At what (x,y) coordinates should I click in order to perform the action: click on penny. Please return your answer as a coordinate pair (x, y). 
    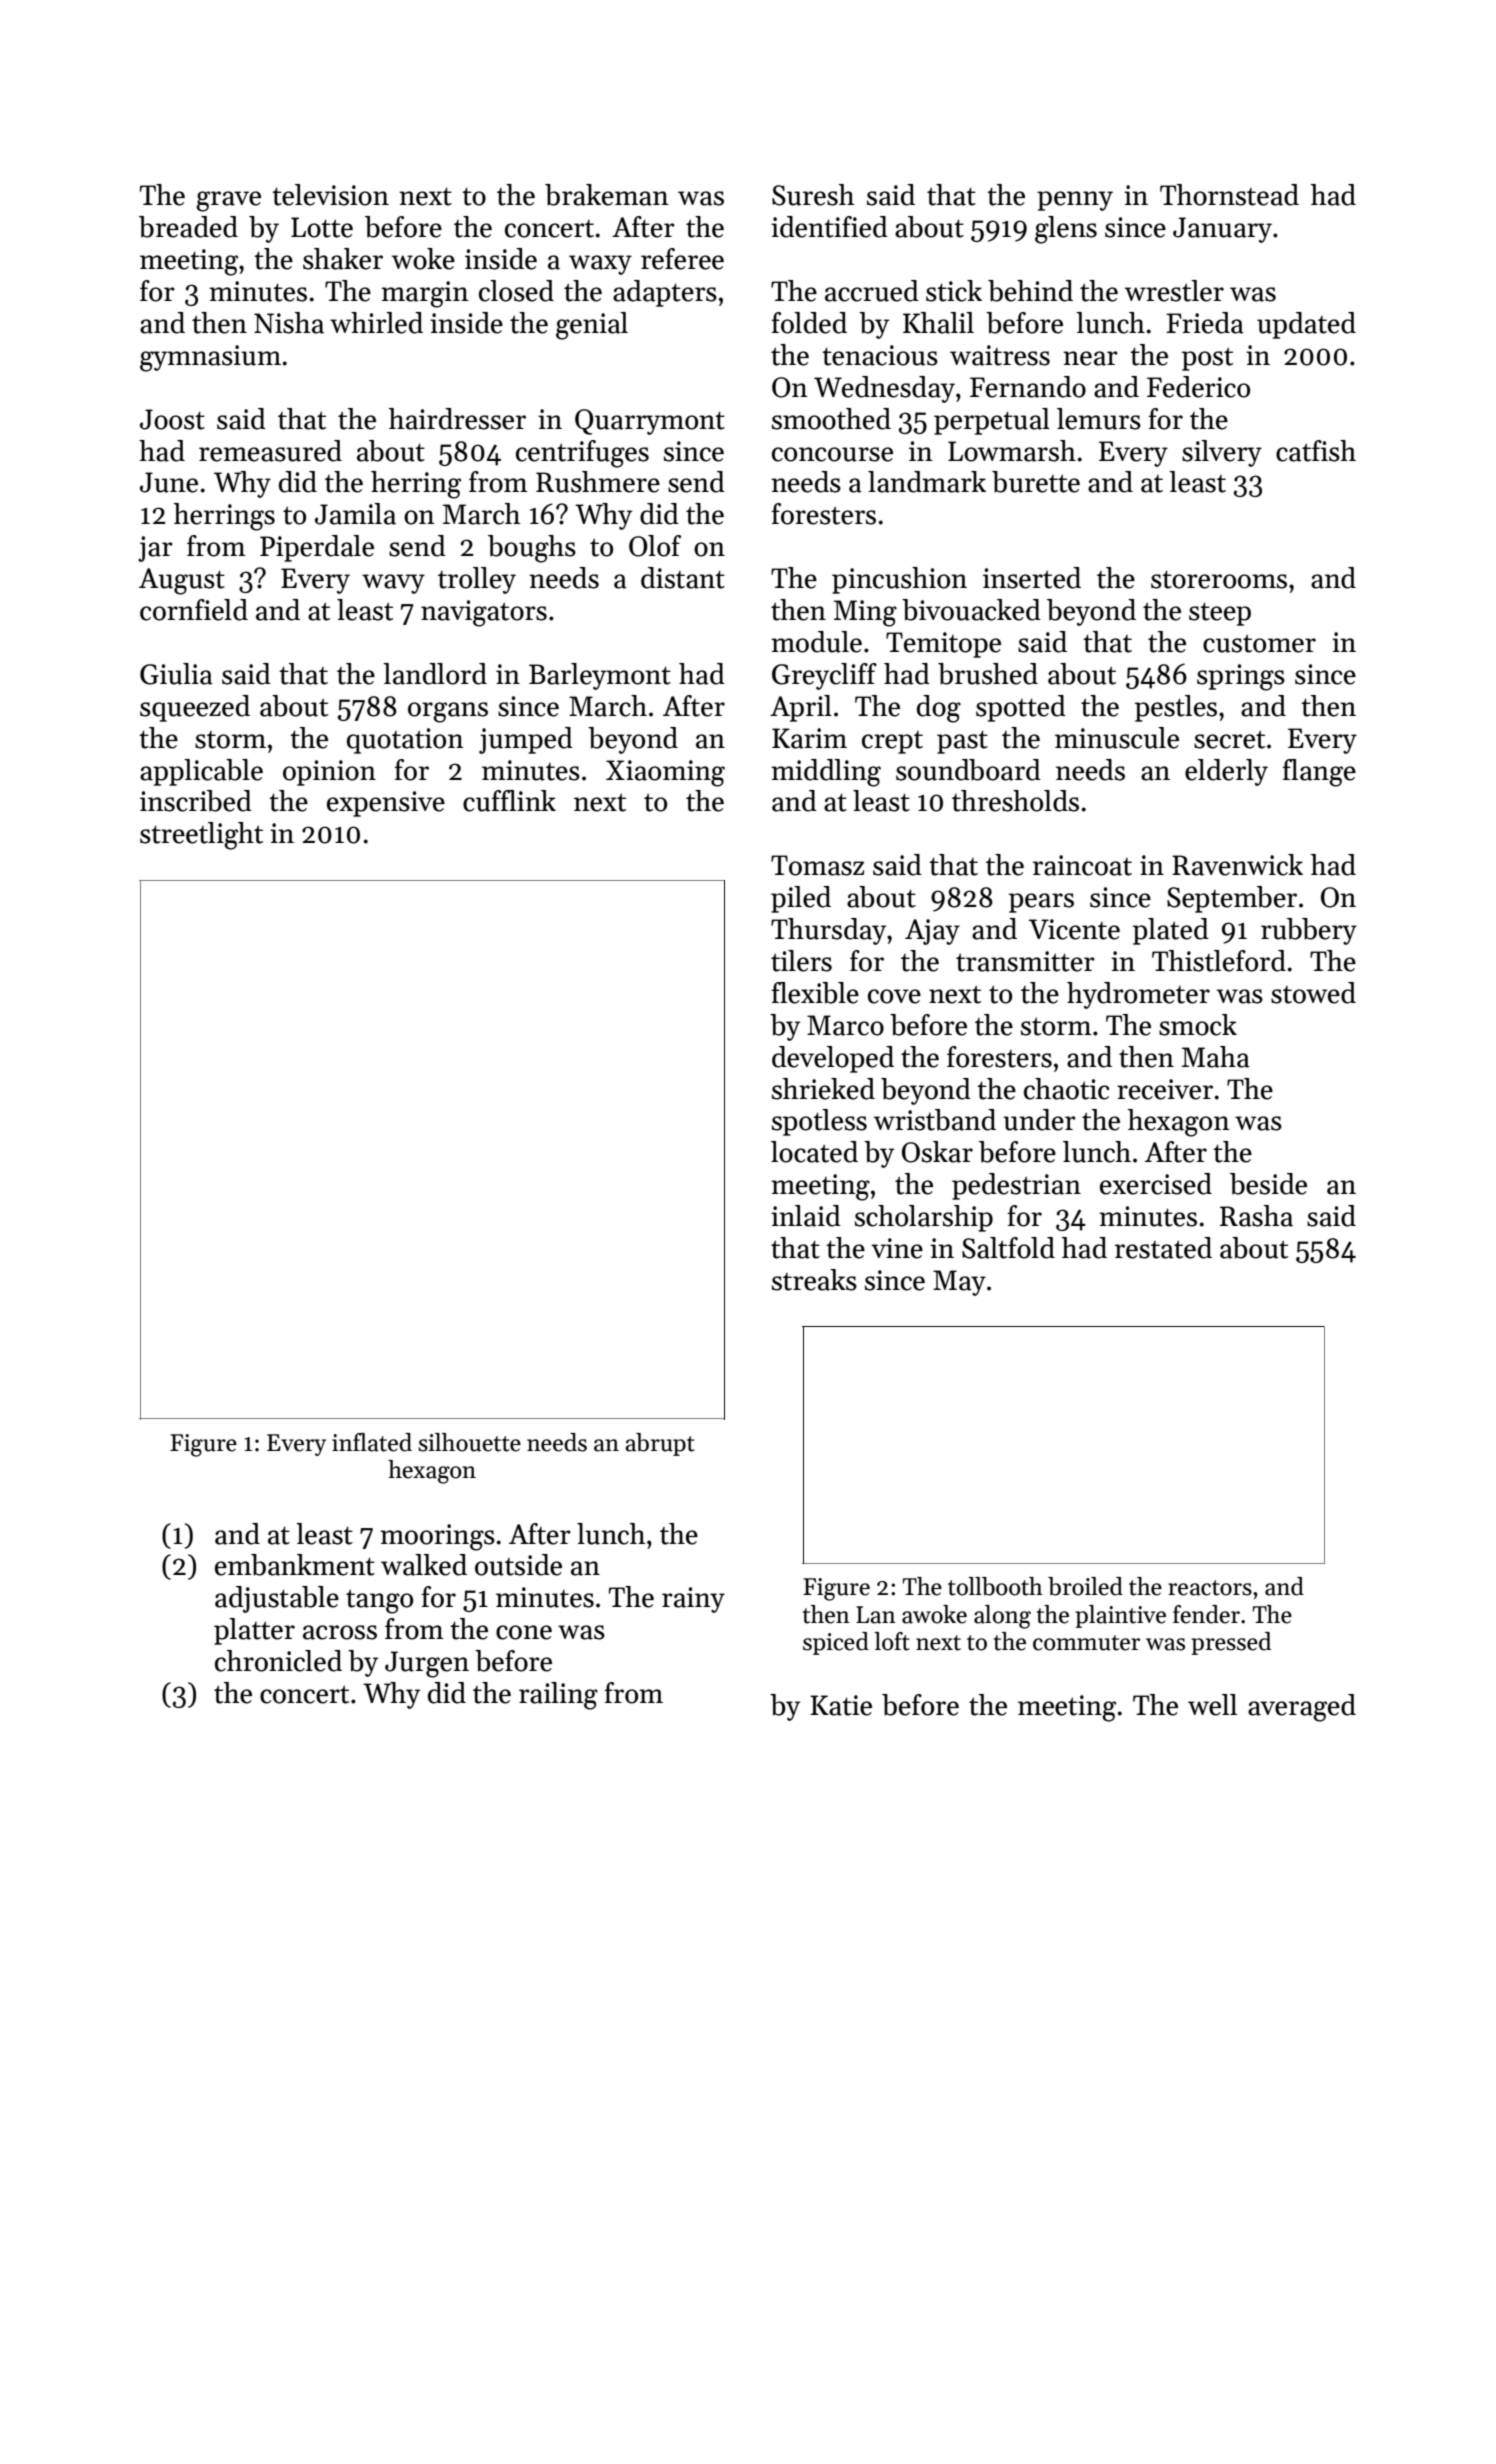
    Looking at the image, I should click on (1075, 201).
